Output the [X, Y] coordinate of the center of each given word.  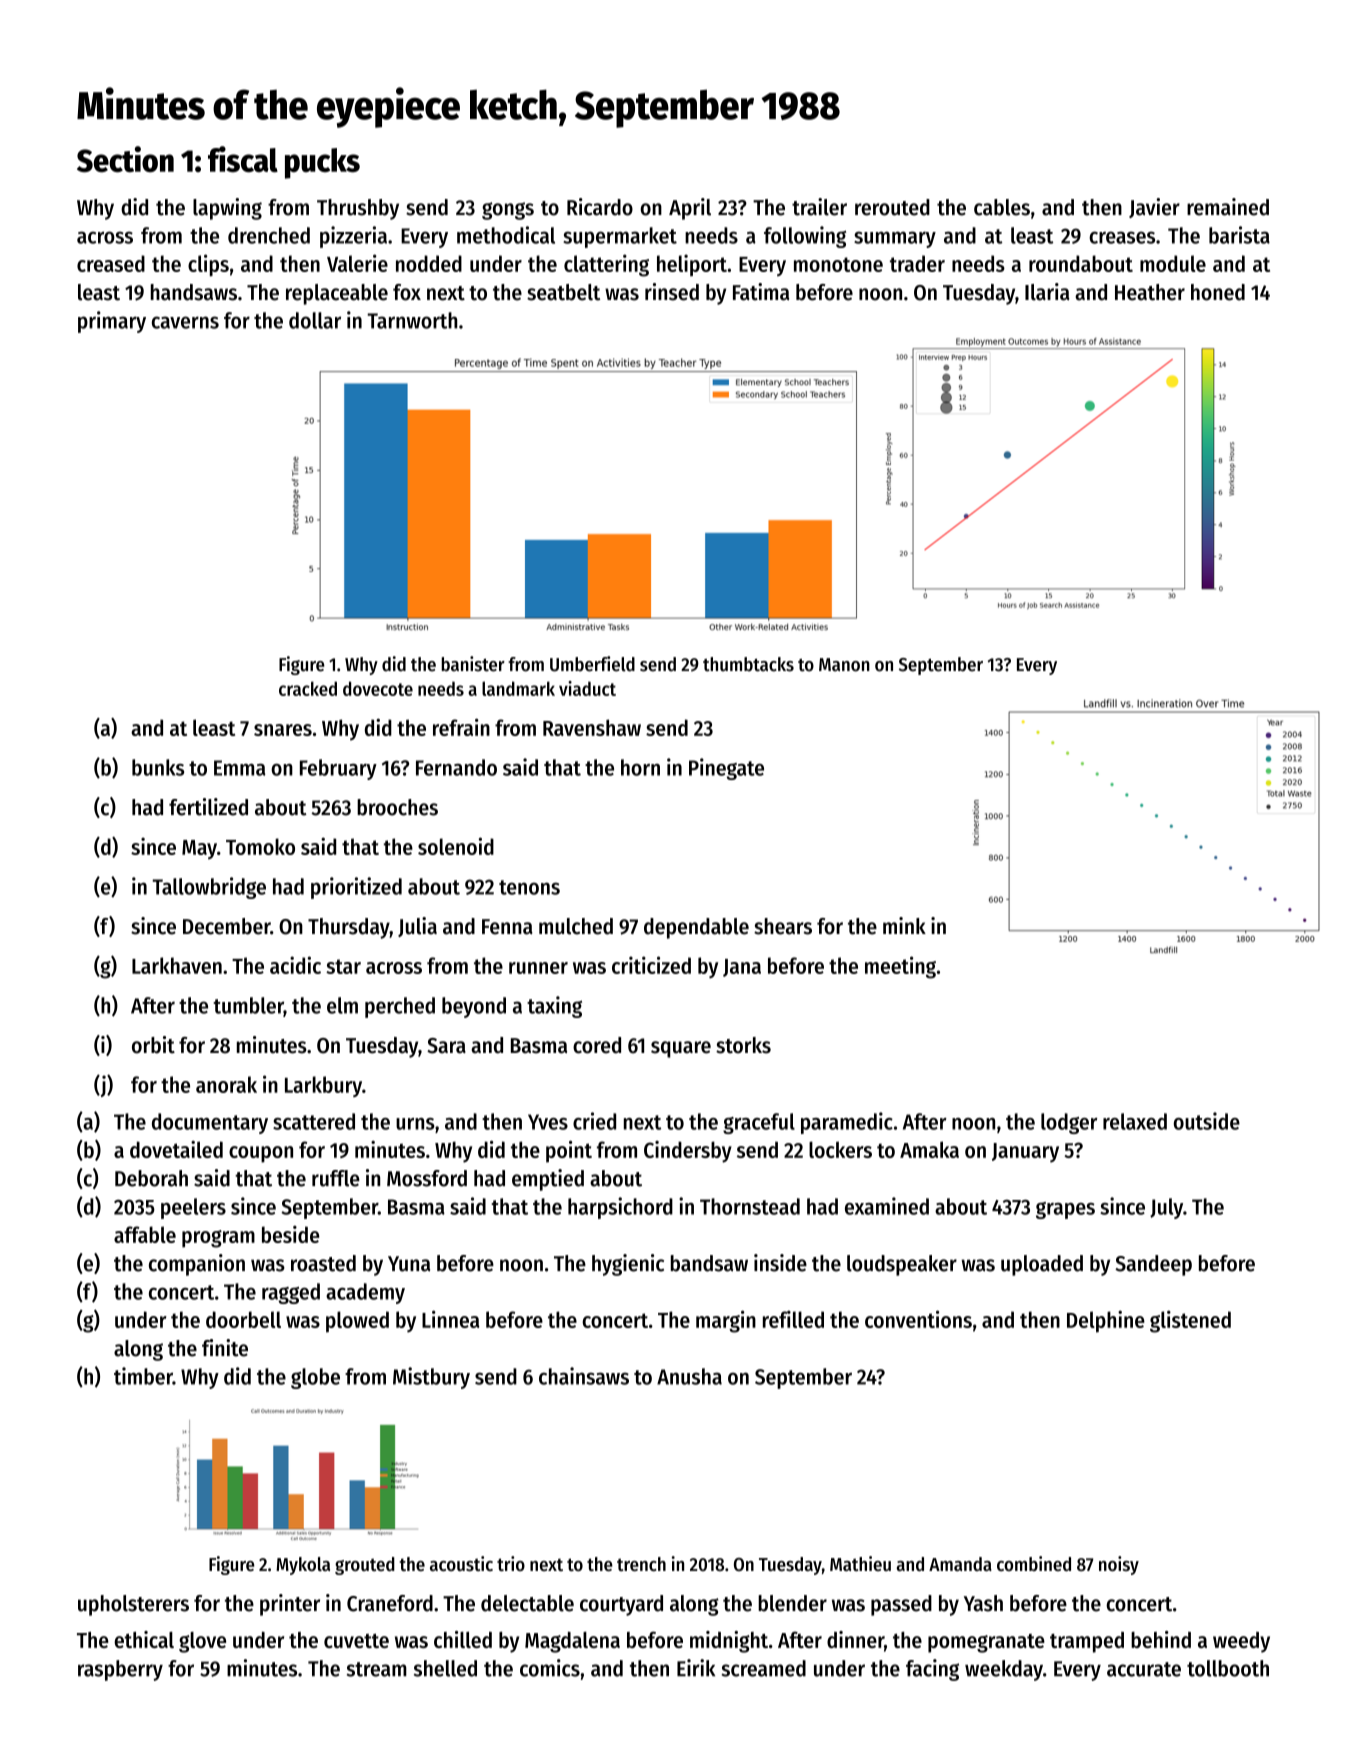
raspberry [120, 1670]
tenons [529, 887]
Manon [844, 665]
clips [208, 265]
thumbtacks [748, 664]
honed [1218, 292]
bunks [158, 767]
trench [641, 1564]
